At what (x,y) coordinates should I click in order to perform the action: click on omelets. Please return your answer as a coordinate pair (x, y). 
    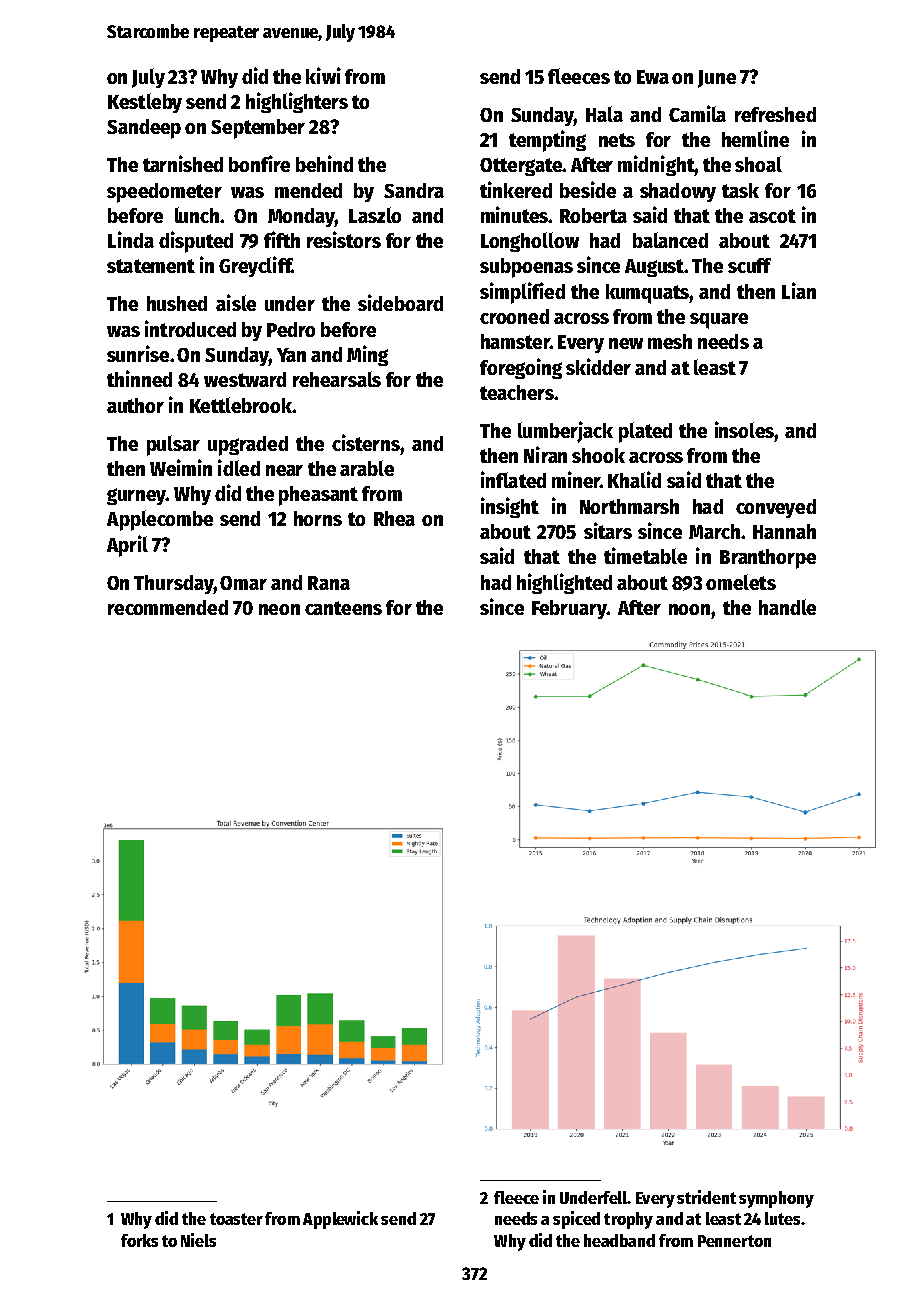
    Looking at the image, I should click on (741, 582).
